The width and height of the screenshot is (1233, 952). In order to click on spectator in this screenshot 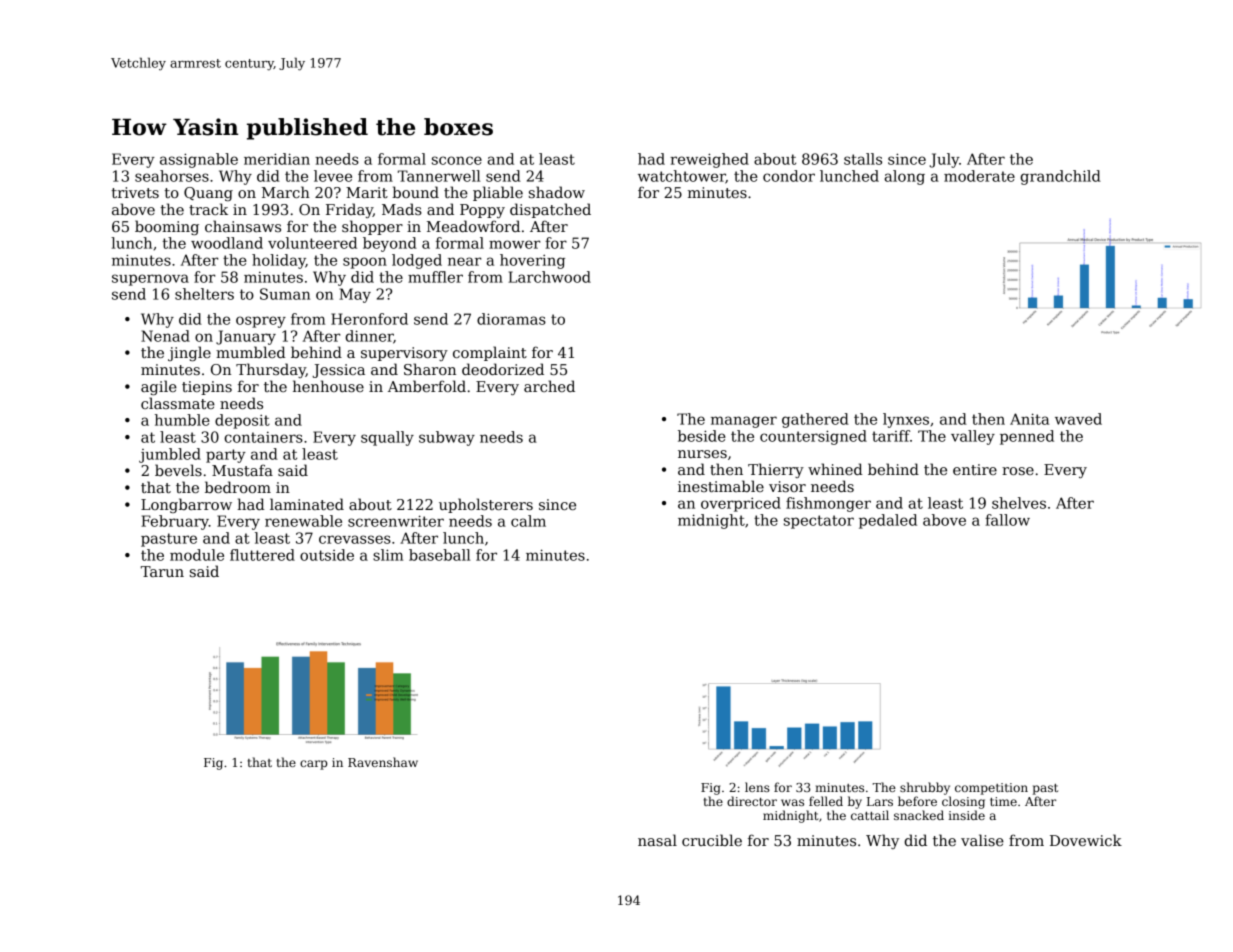, I will do `click(819, 522)`.
